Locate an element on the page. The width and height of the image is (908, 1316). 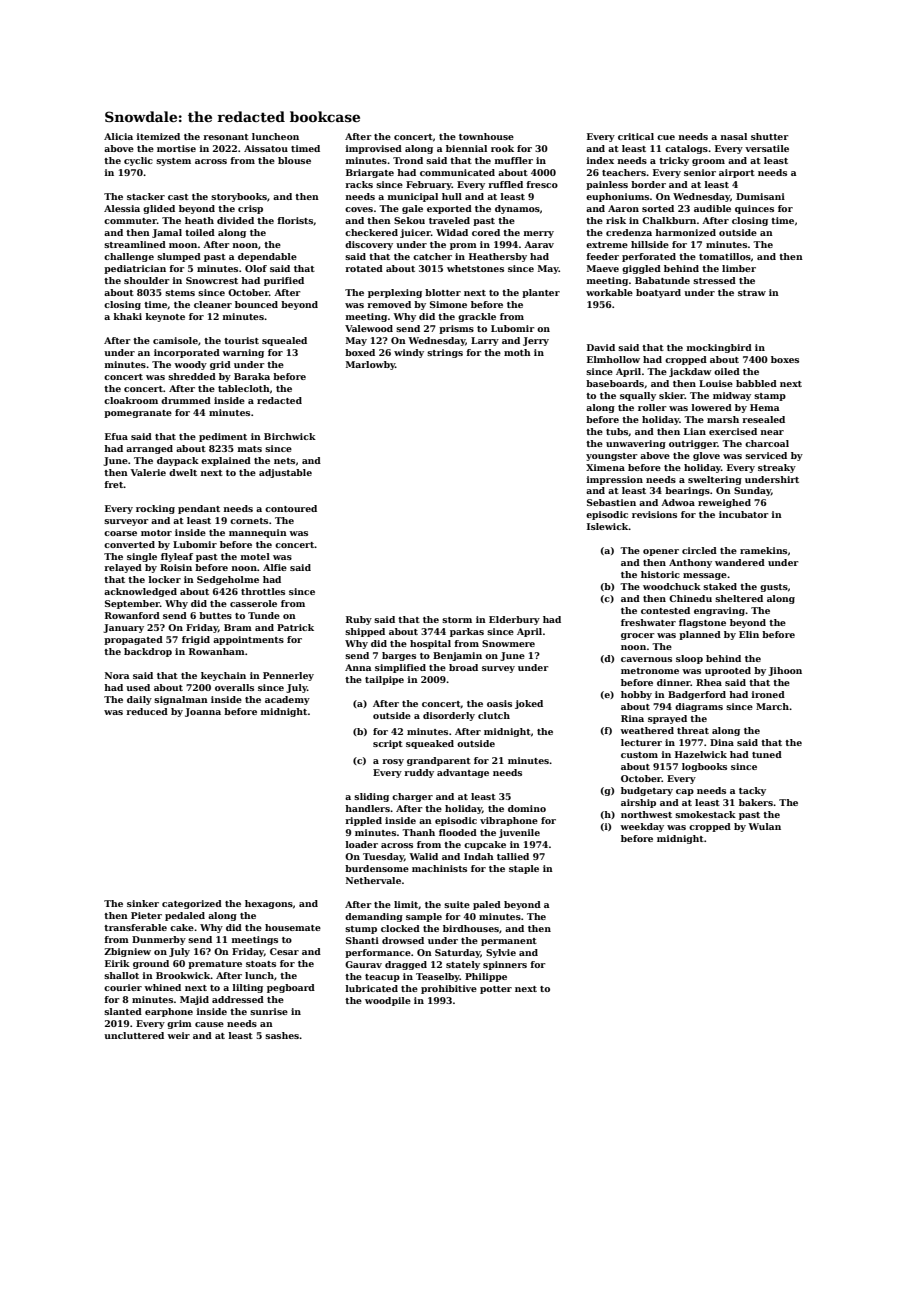
checkered is located at coordinates (371, 232).
